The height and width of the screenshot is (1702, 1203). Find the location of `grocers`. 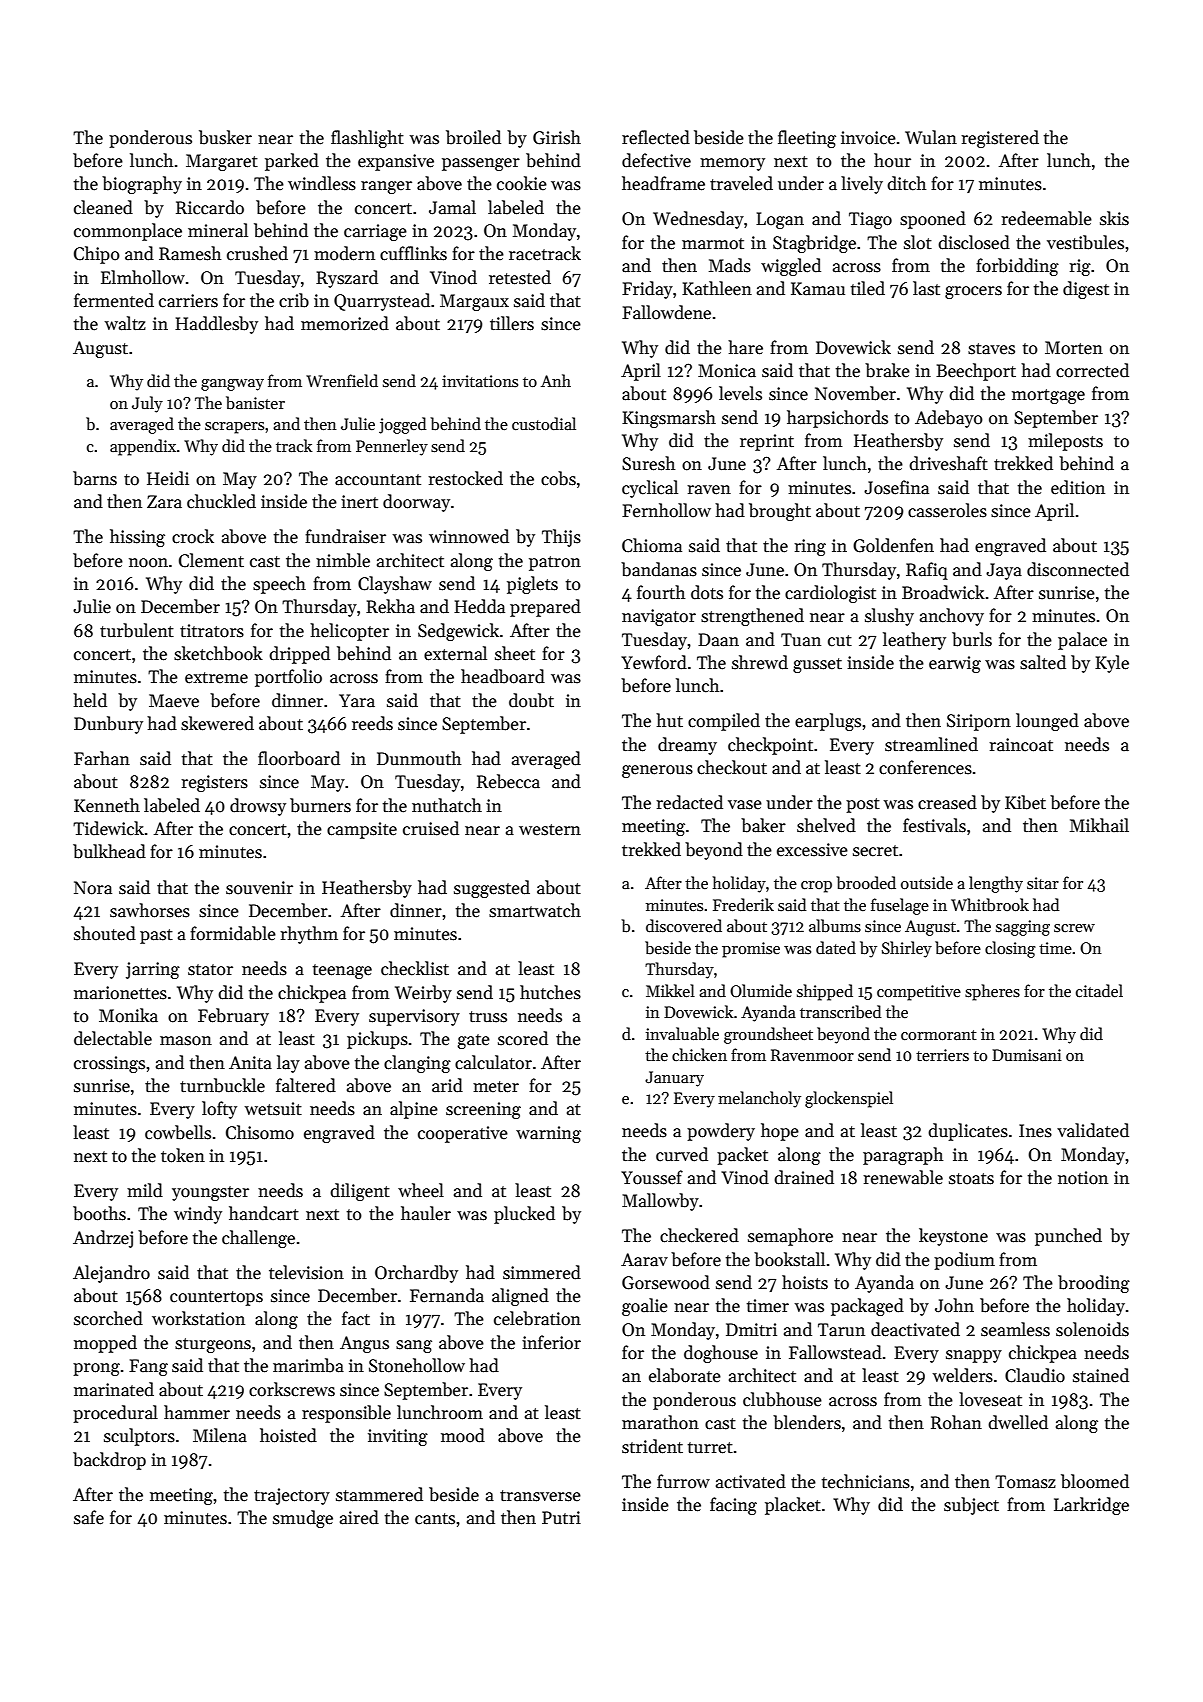

grocers is located at coordinates (973, 292).
